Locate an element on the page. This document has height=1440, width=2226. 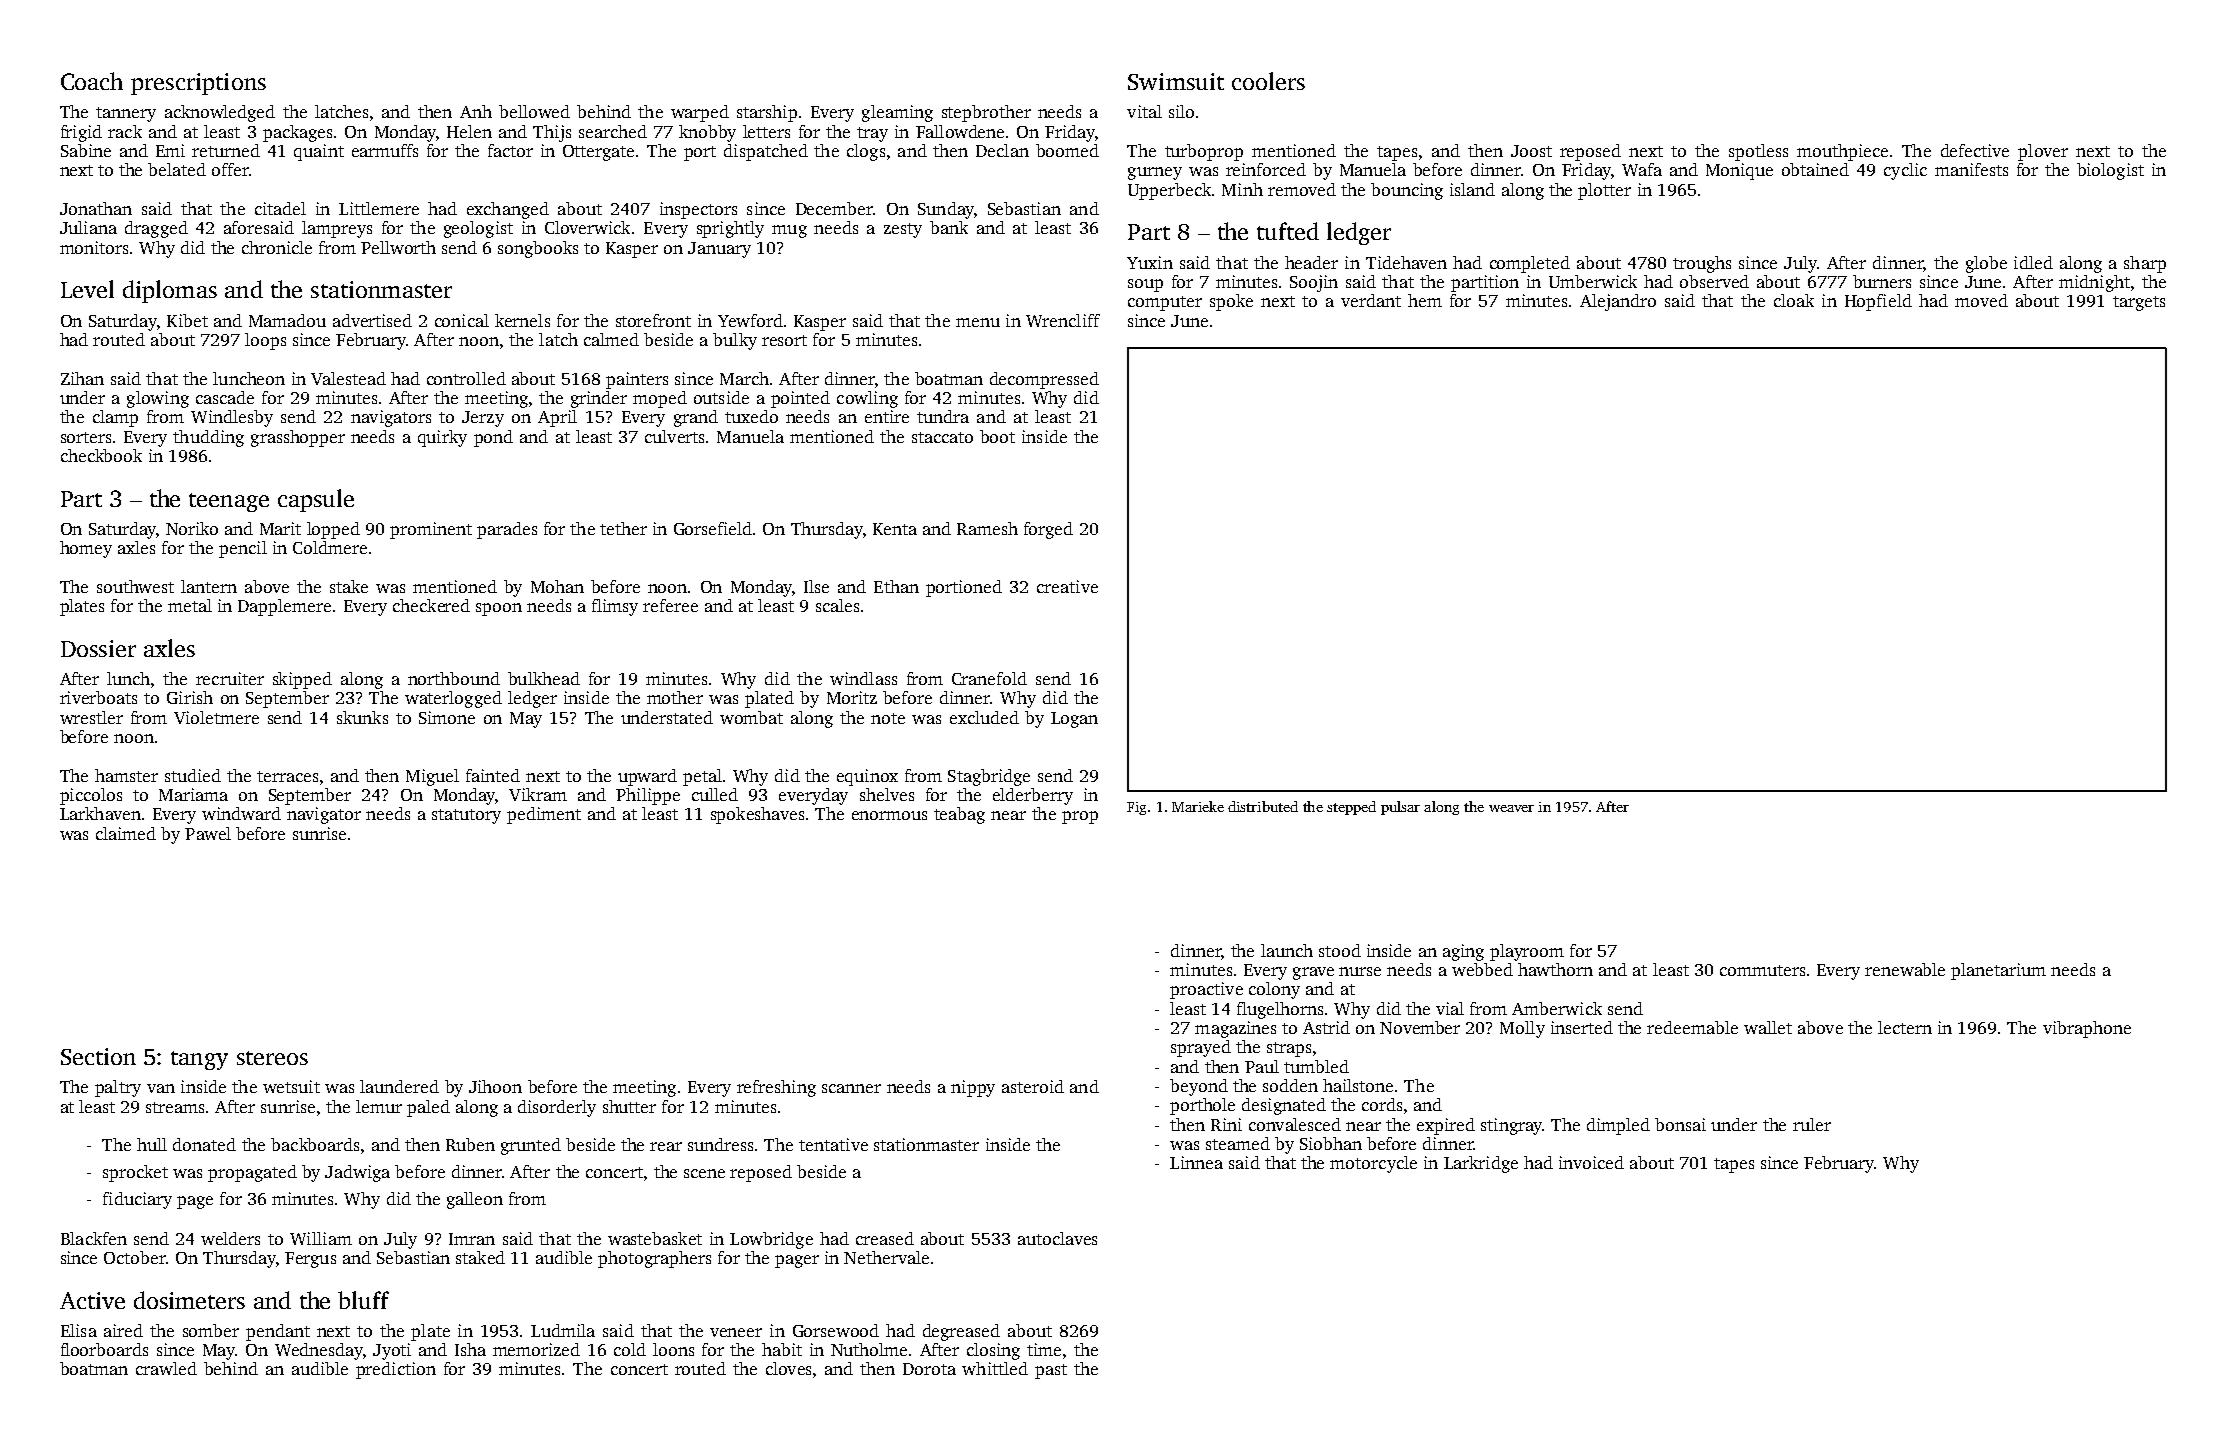
Pawel is located at coordinates (208, 833).
